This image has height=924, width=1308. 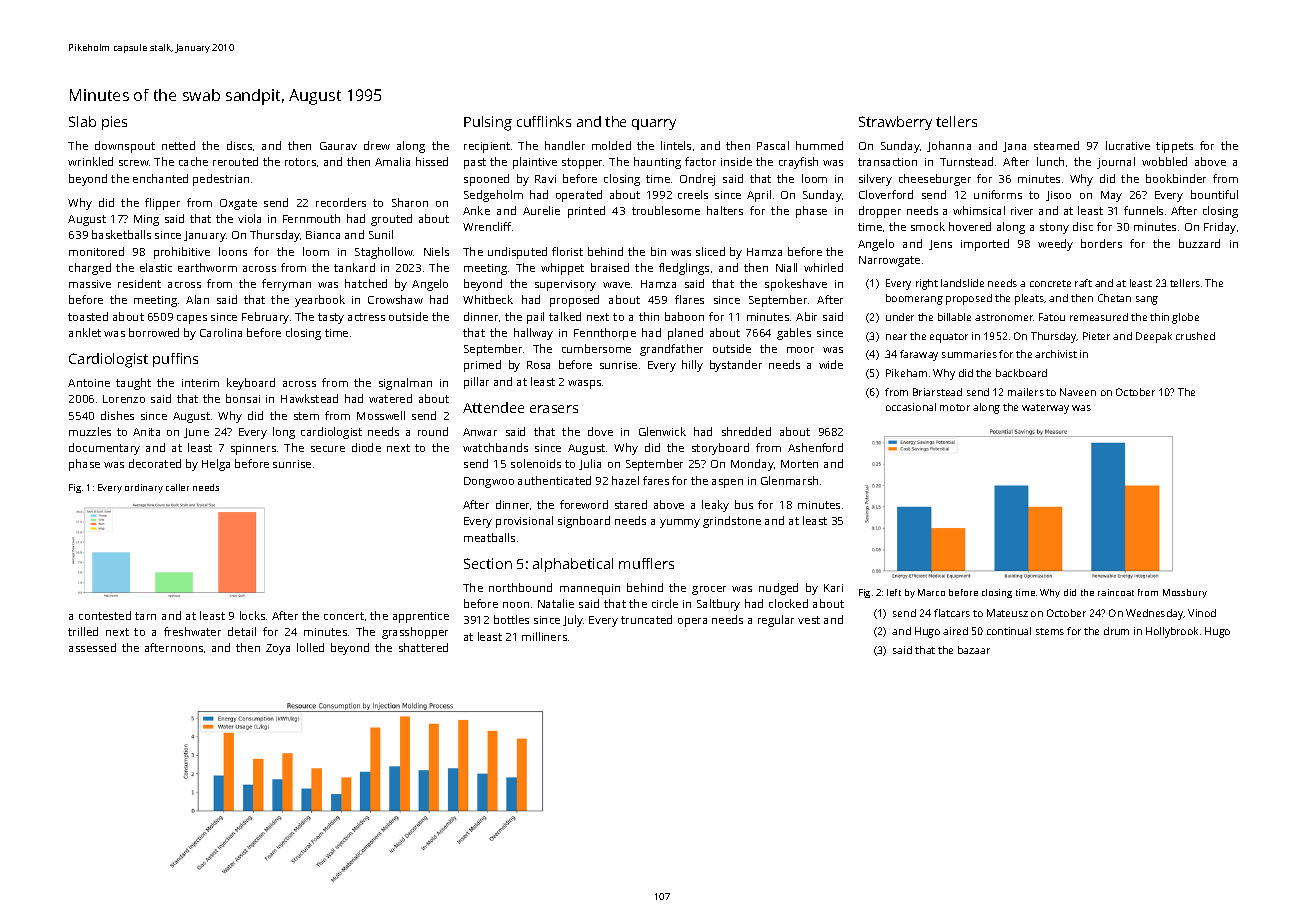 I want to click on Strawberry, so click(x=895, y=123).
